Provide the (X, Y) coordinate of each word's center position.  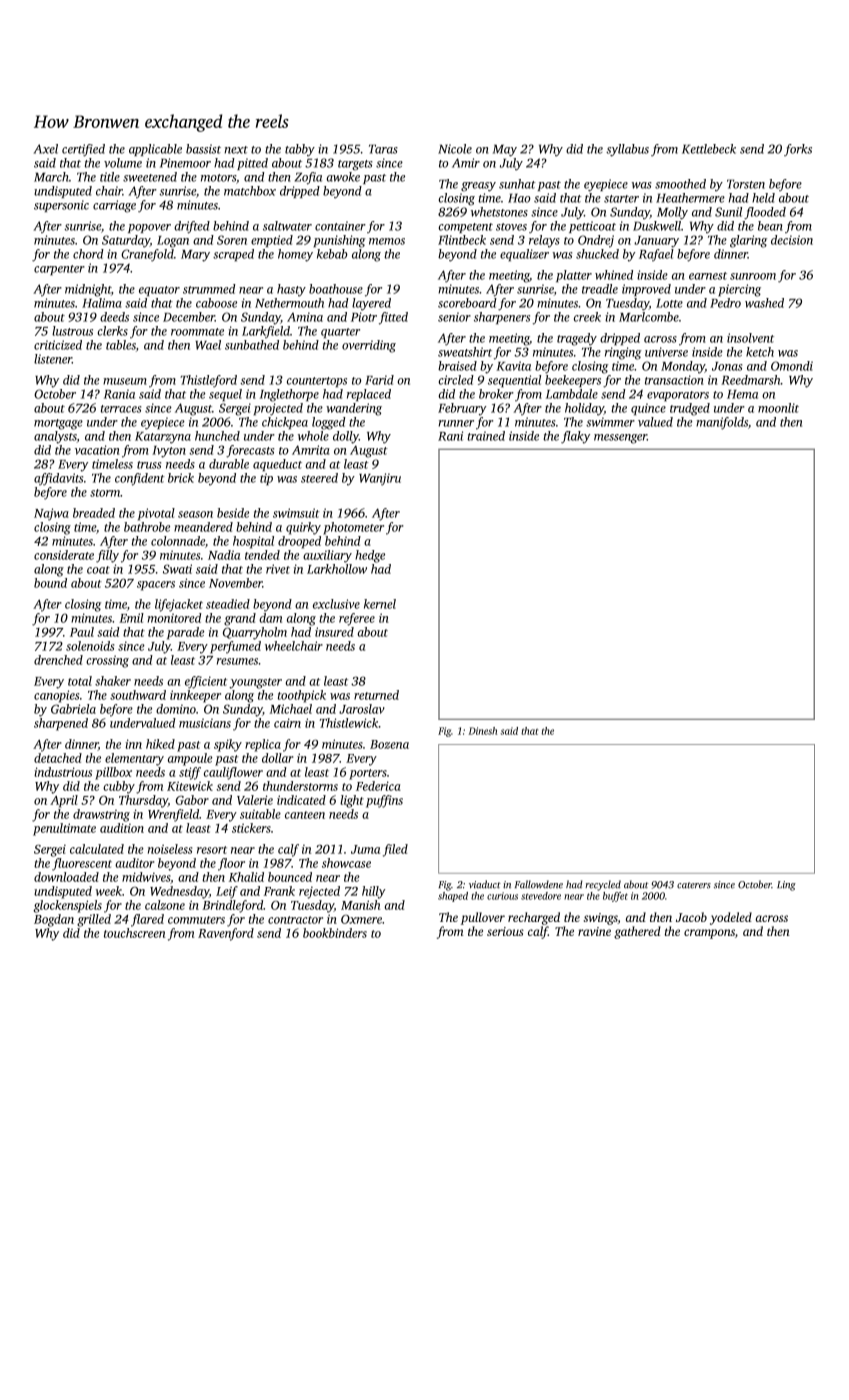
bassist (203, 149)
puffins (384, 801)
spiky (228, 745)
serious (505, 931)
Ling (786, 886)
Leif (227, 892)
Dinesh (483, 731)
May (505, 151)
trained (486, 436)
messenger (620, 439)
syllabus (627, 150)
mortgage (58, 424)
